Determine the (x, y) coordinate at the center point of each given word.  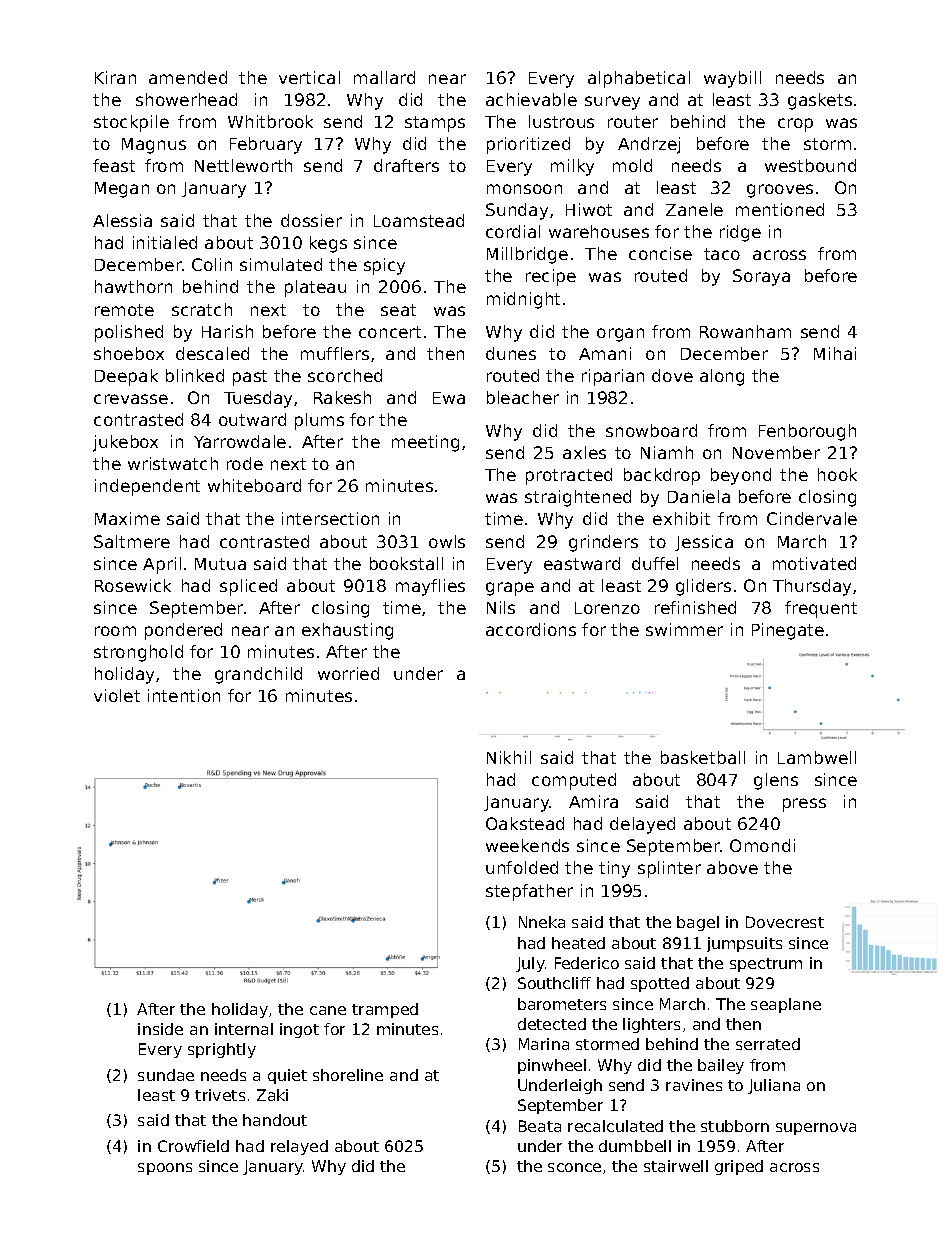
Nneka (542, 922)
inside (160, 1029)
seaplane (786, 1005)
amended (188, 77)
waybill (732, 79)
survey (612, 103)
